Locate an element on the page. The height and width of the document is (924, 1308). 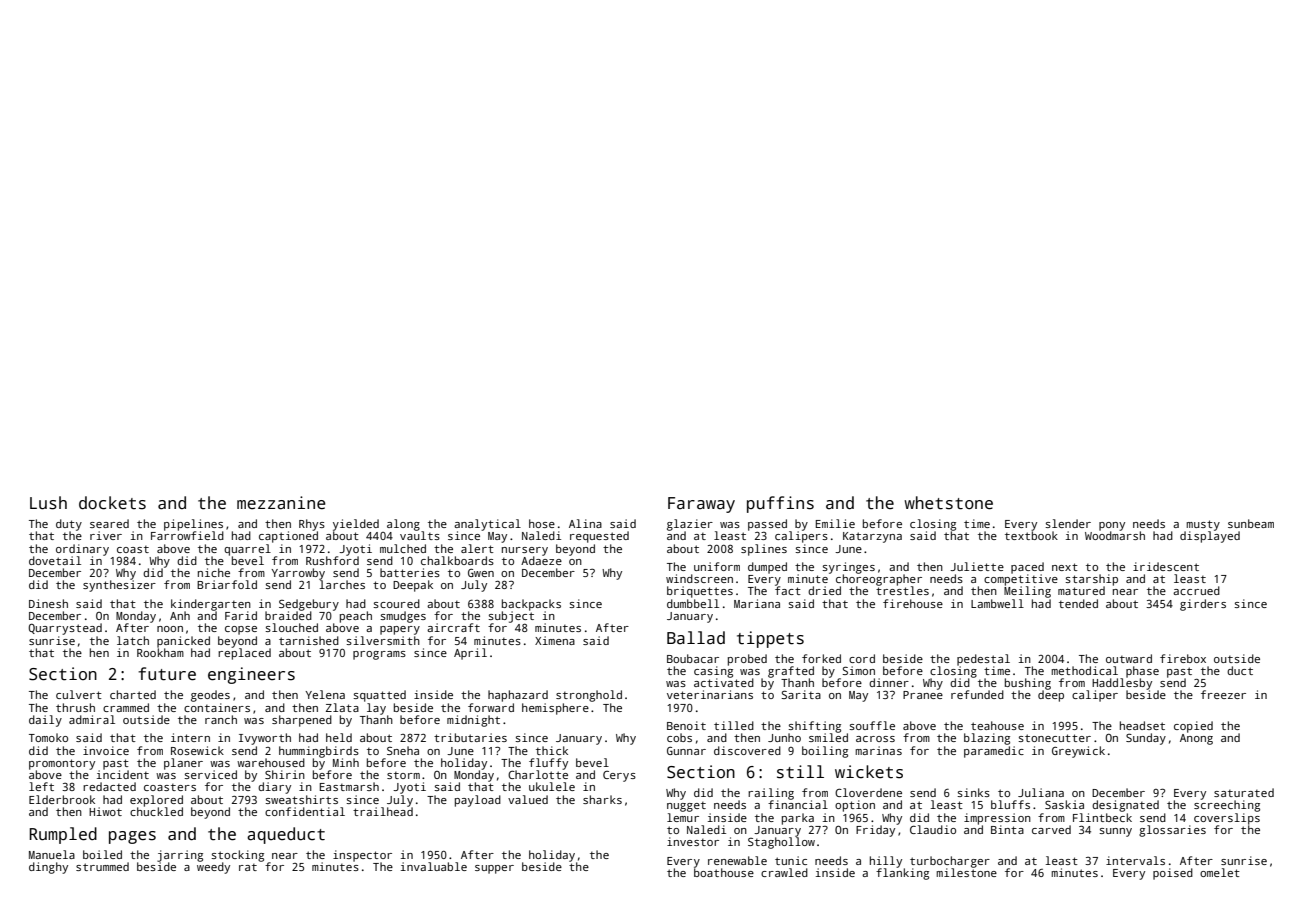
puffins is located at coordinates (780, 504).
